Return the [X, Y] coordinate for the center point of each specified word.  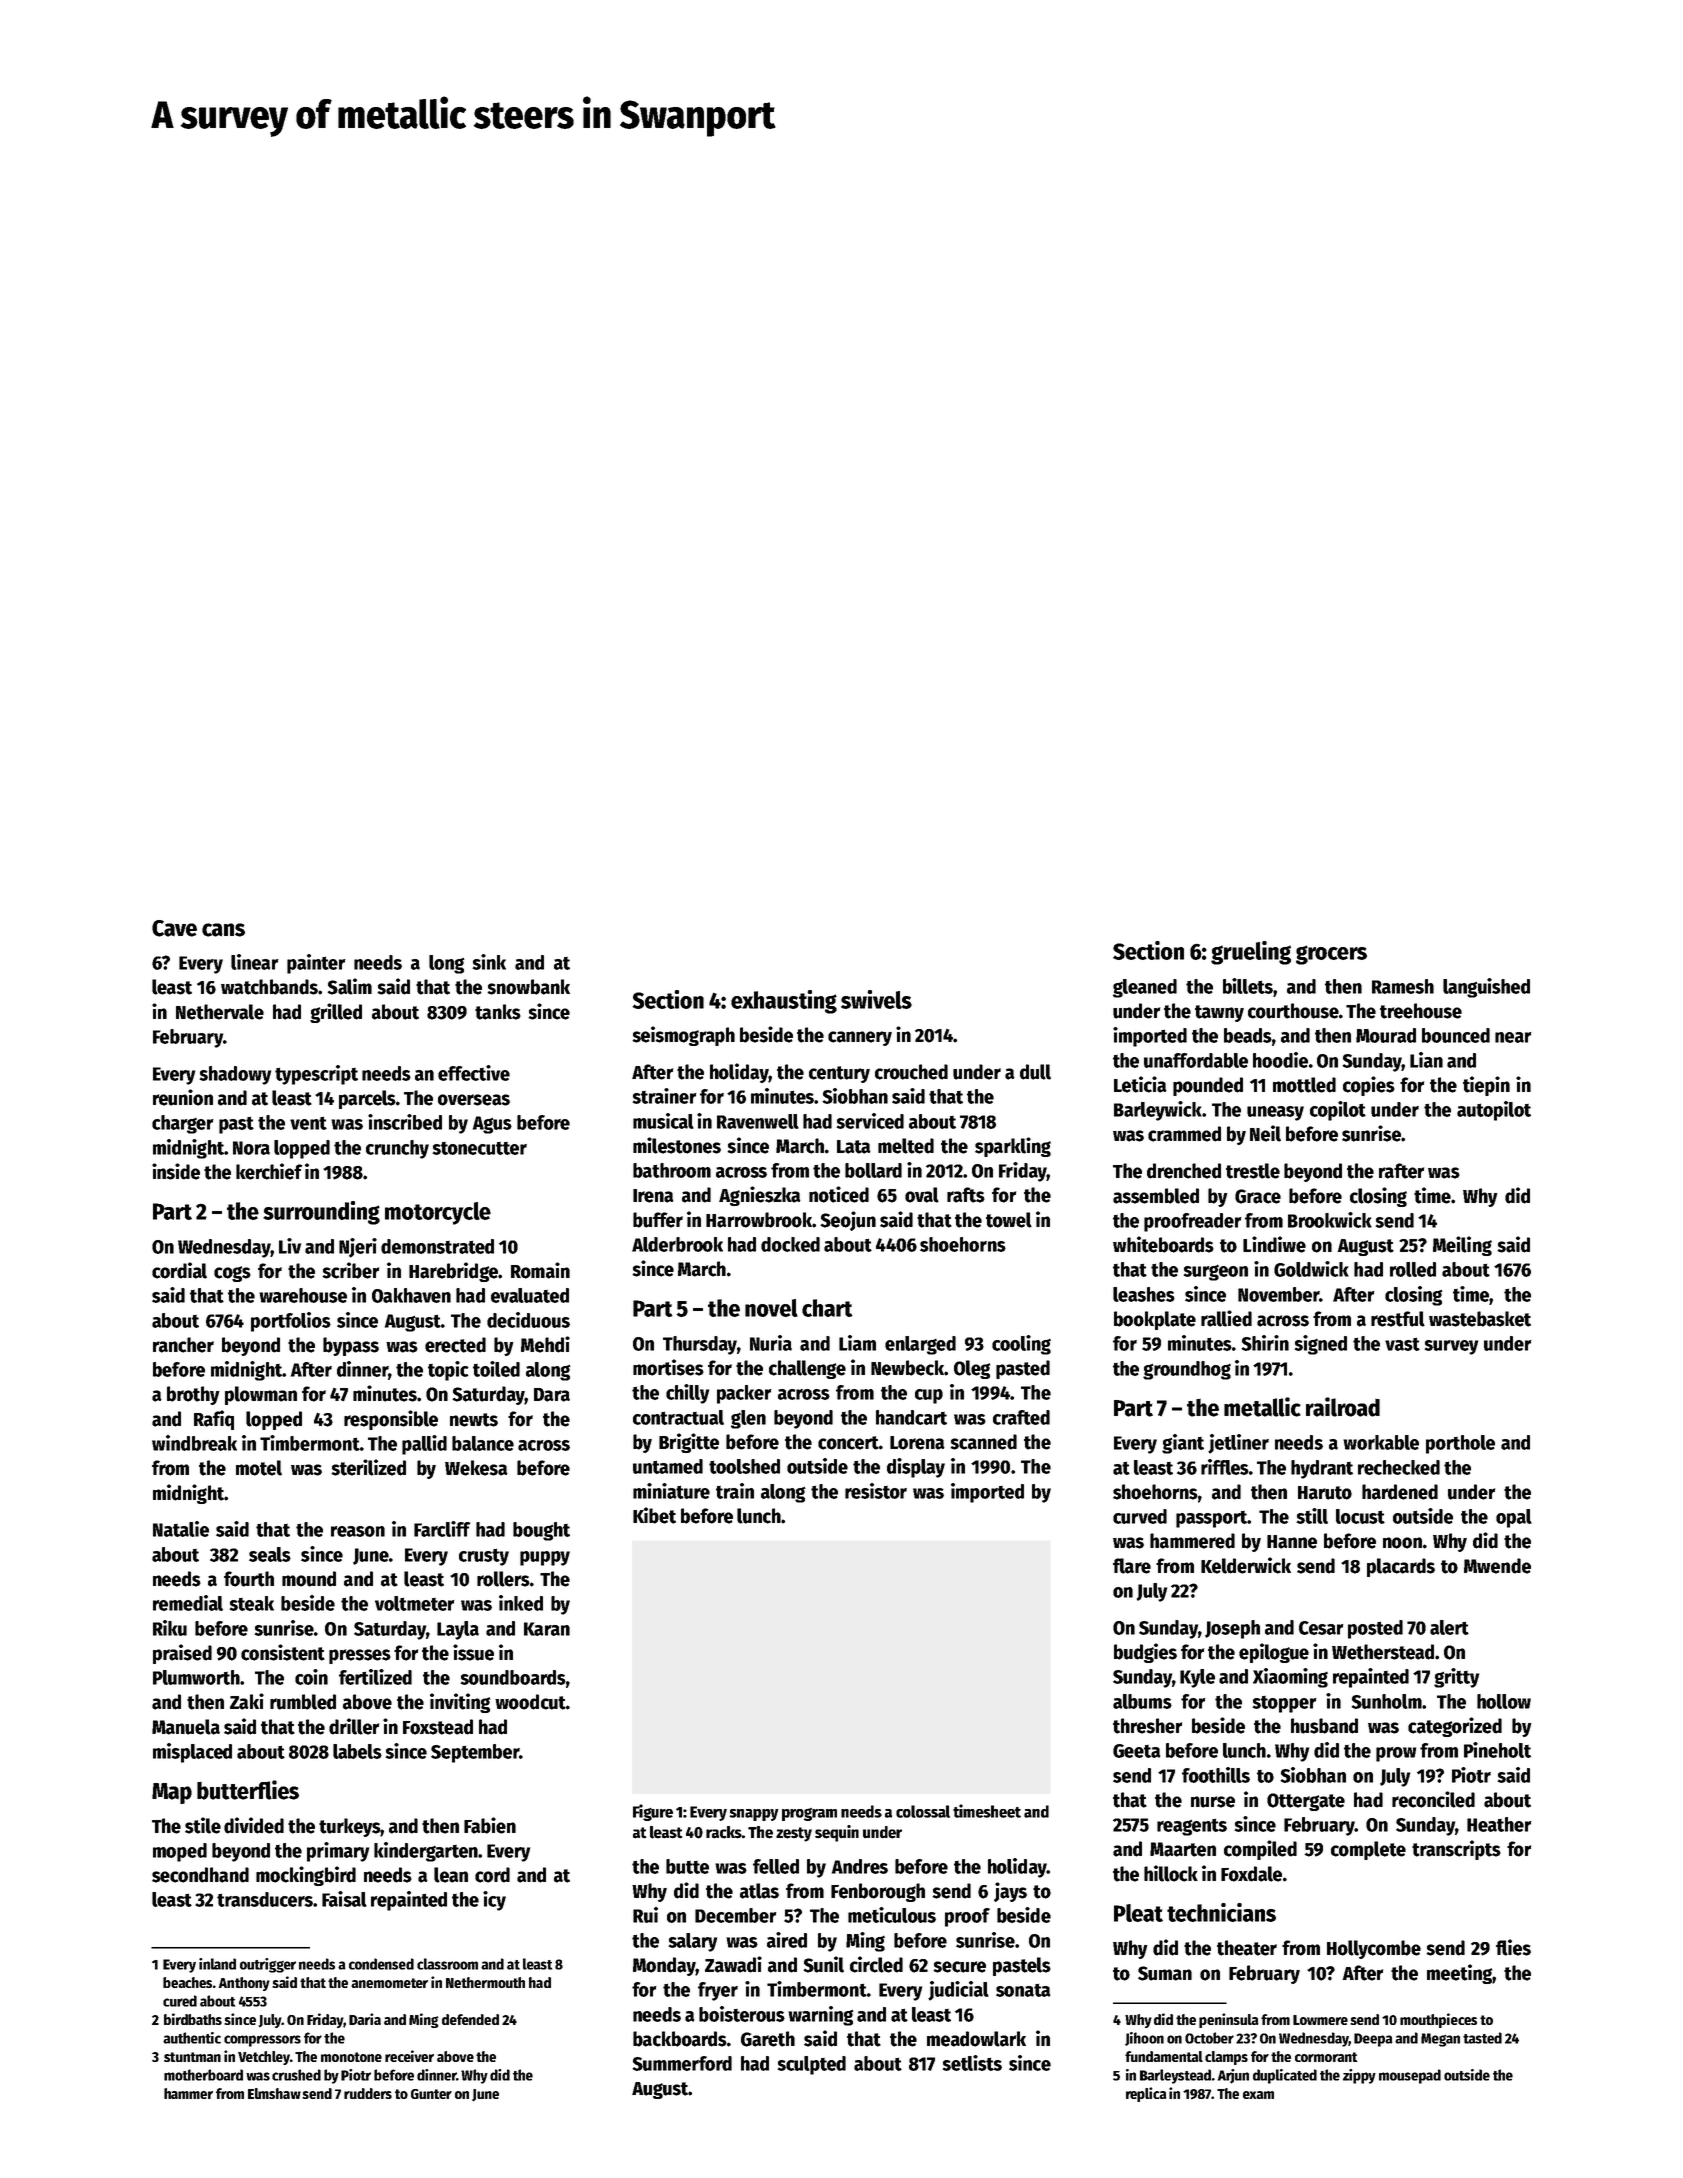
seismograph [683, 1036]
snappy [754, 1815]
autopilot [1494, 1111]
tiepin [1486, 1086]
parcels [367, 1099]
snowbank [528, 987]
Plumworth [196, 1677]
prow [1396, 1754]
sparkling [1013, 1147]
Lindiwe [1274, 1244]
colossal [923, 1811]
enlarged [920, 1345]
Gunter [431, 2094]
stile [203, 1825]
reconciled [1433, 1799]
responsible [391, 1420]
